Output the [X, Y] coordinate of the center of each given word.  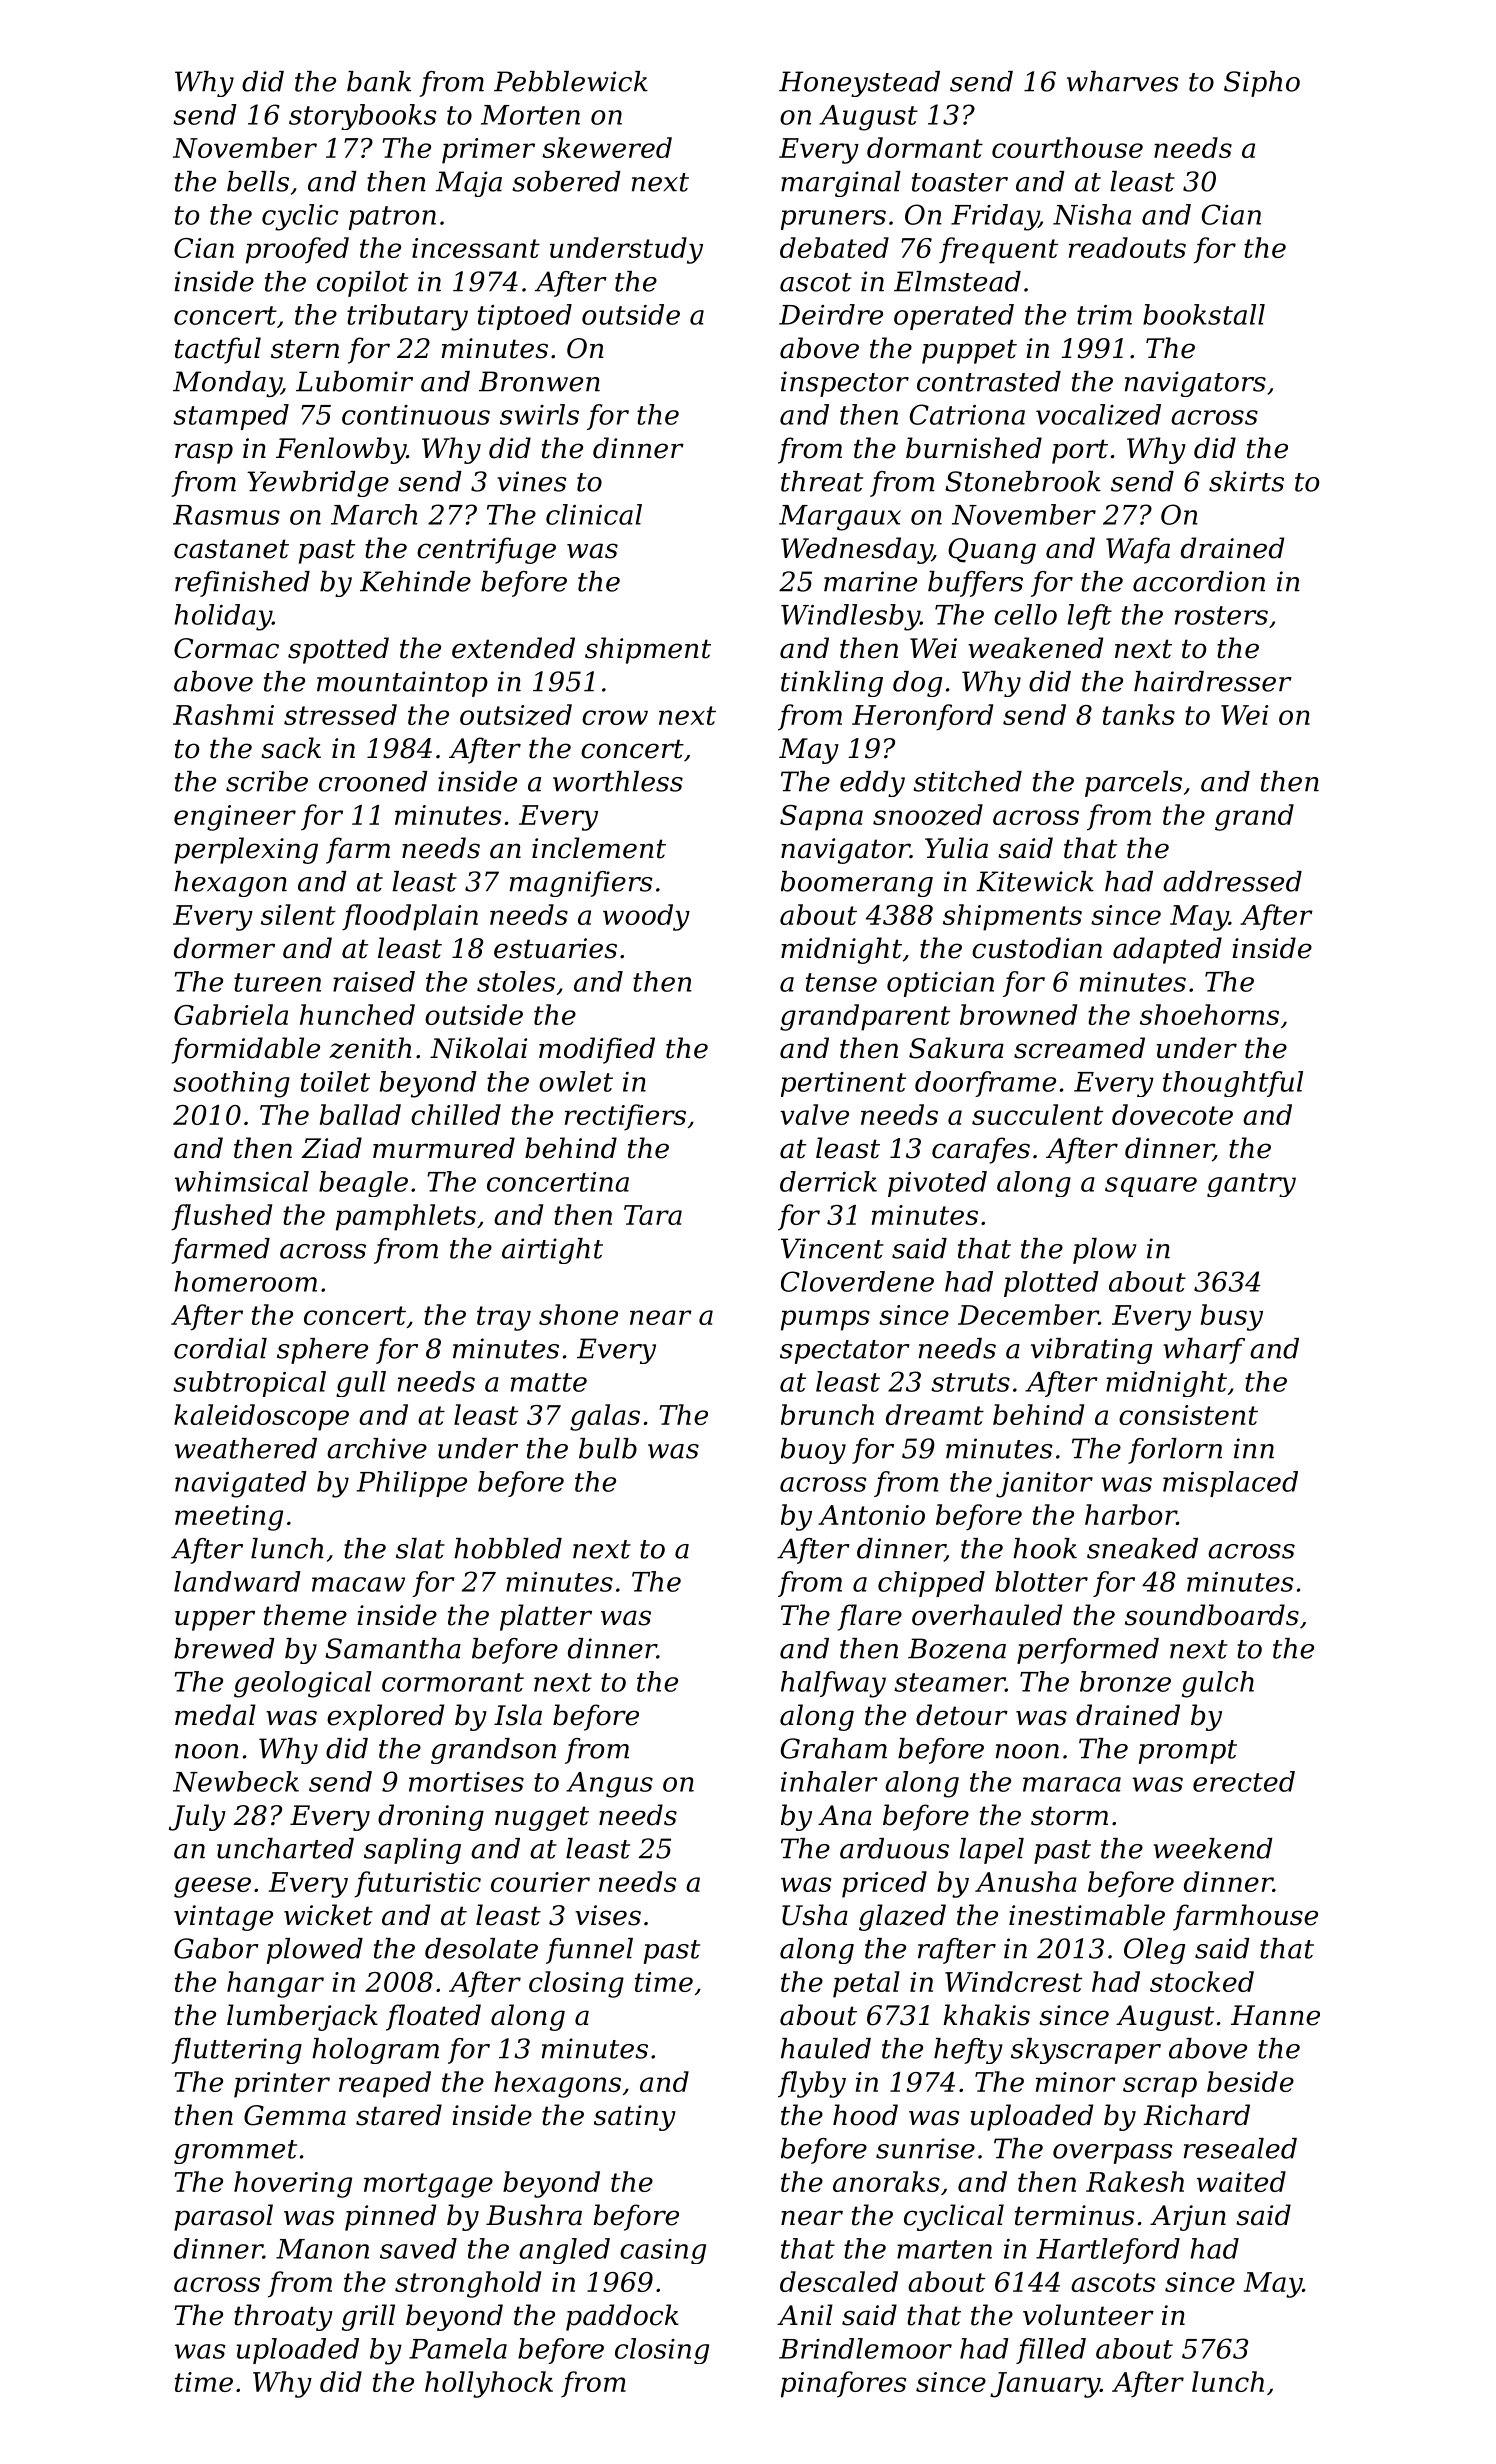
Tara [653, 1215]
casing [663, 2251]
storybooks [362, 117]
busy [1232, 1317]
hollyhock [489, 2384]
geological [303, 1684]
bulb [608, 1448]
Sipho [1262, 84]
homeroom [245, 1281]
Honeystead [859, 84]
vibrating [1091, 1351]
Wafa [1138, 550]
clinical [594, 514]
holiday [223, 617]
